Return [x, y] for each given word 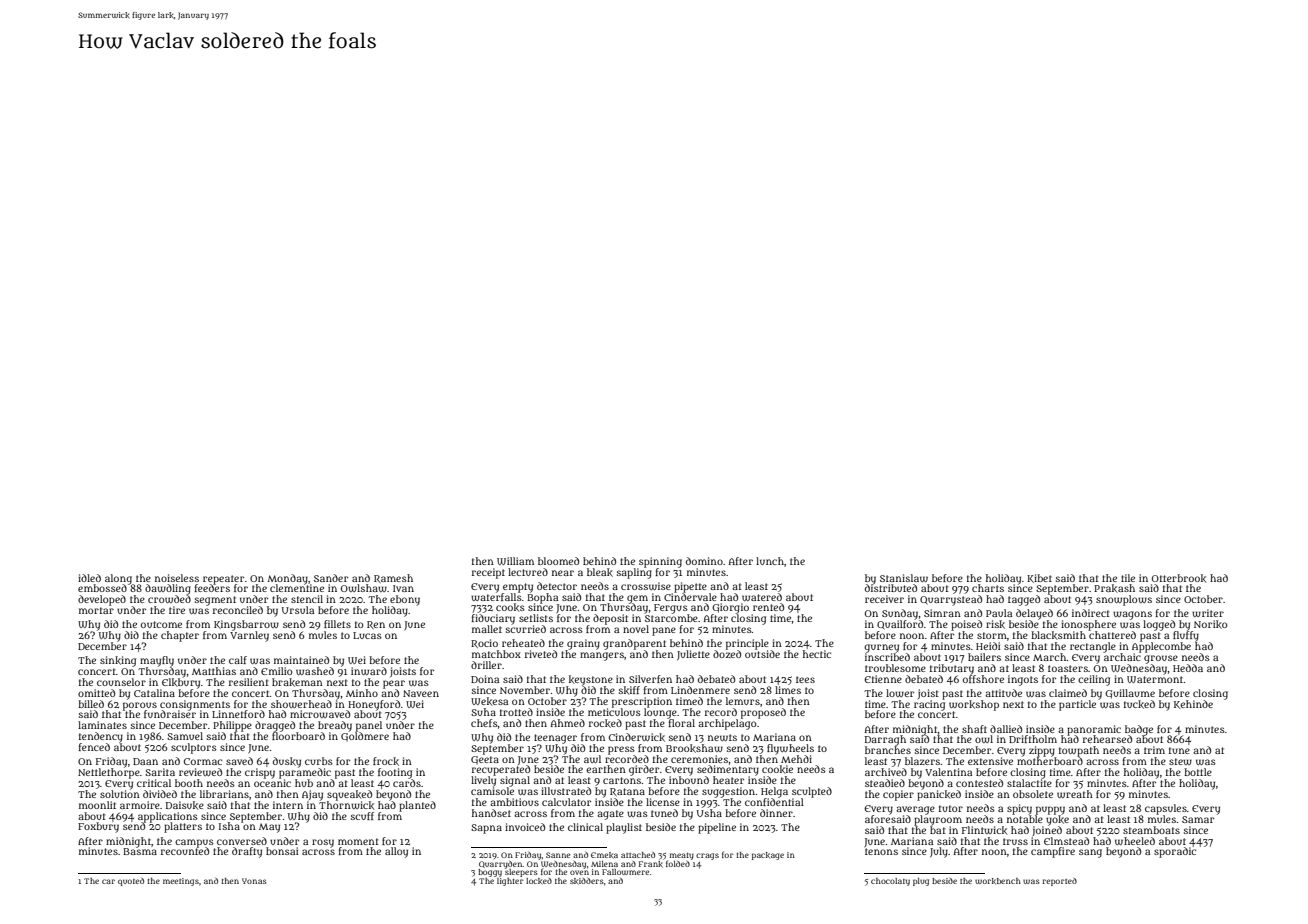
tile [1128, 578]
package [768, 856]
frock [386, 761]
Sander [331, 578]
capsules [1166, 809]
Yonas [254, 881]
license [663, 802]
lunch [770, 561]
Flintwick [985, 830]
